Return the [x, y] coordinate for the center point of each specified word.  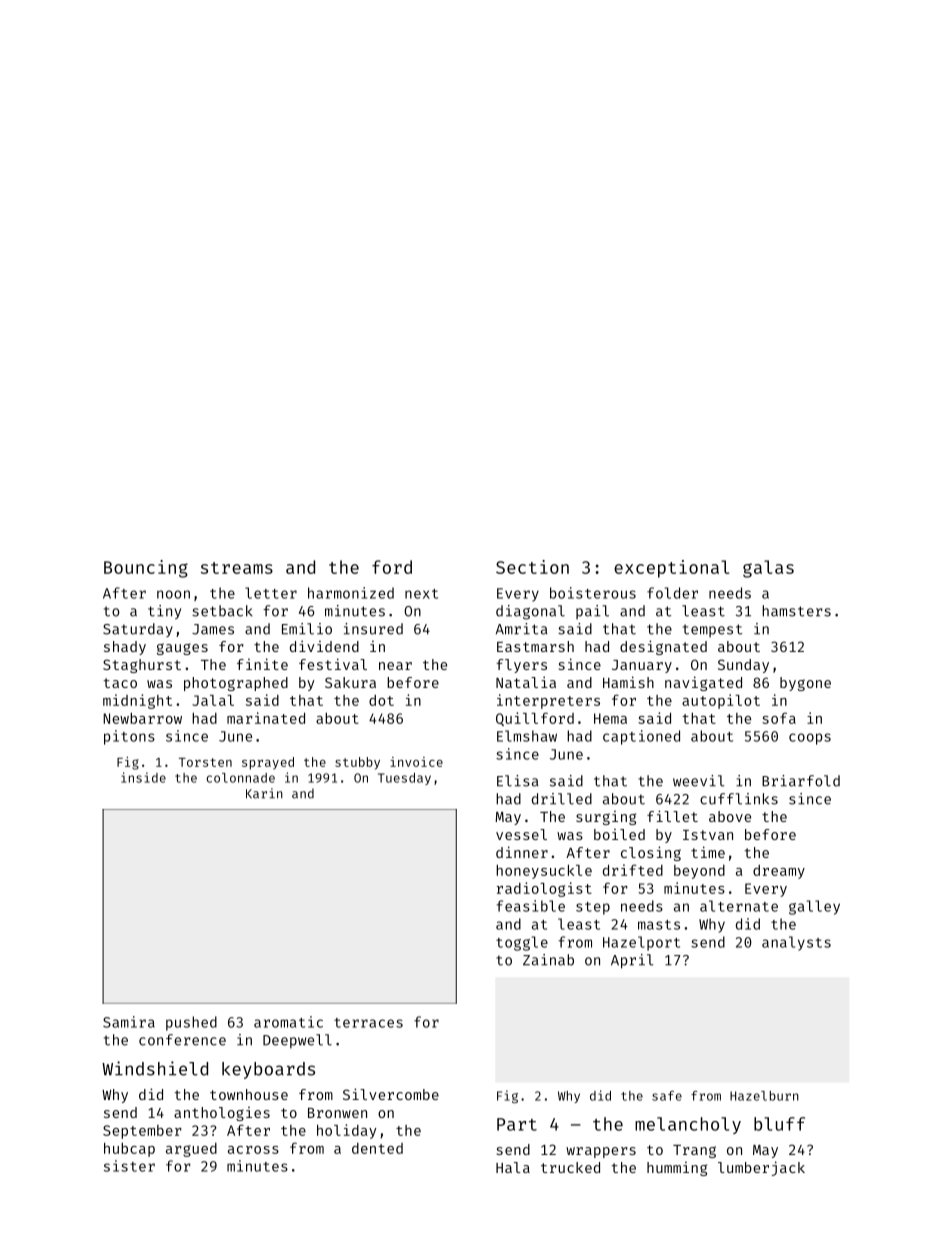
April [632, 961]
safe [667, 1096]
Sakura [350, 682]
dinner [522, 852]
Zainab [548, 960]
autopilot [721, 701]
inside [143, 777]
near [395, 666]
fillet [672, 816]
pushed [191, 1023]
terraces [368, 1023]
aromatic [288, 1022]
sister [129, 1166]
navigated [703, 683]
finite [262, 664]
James [213, 629]
